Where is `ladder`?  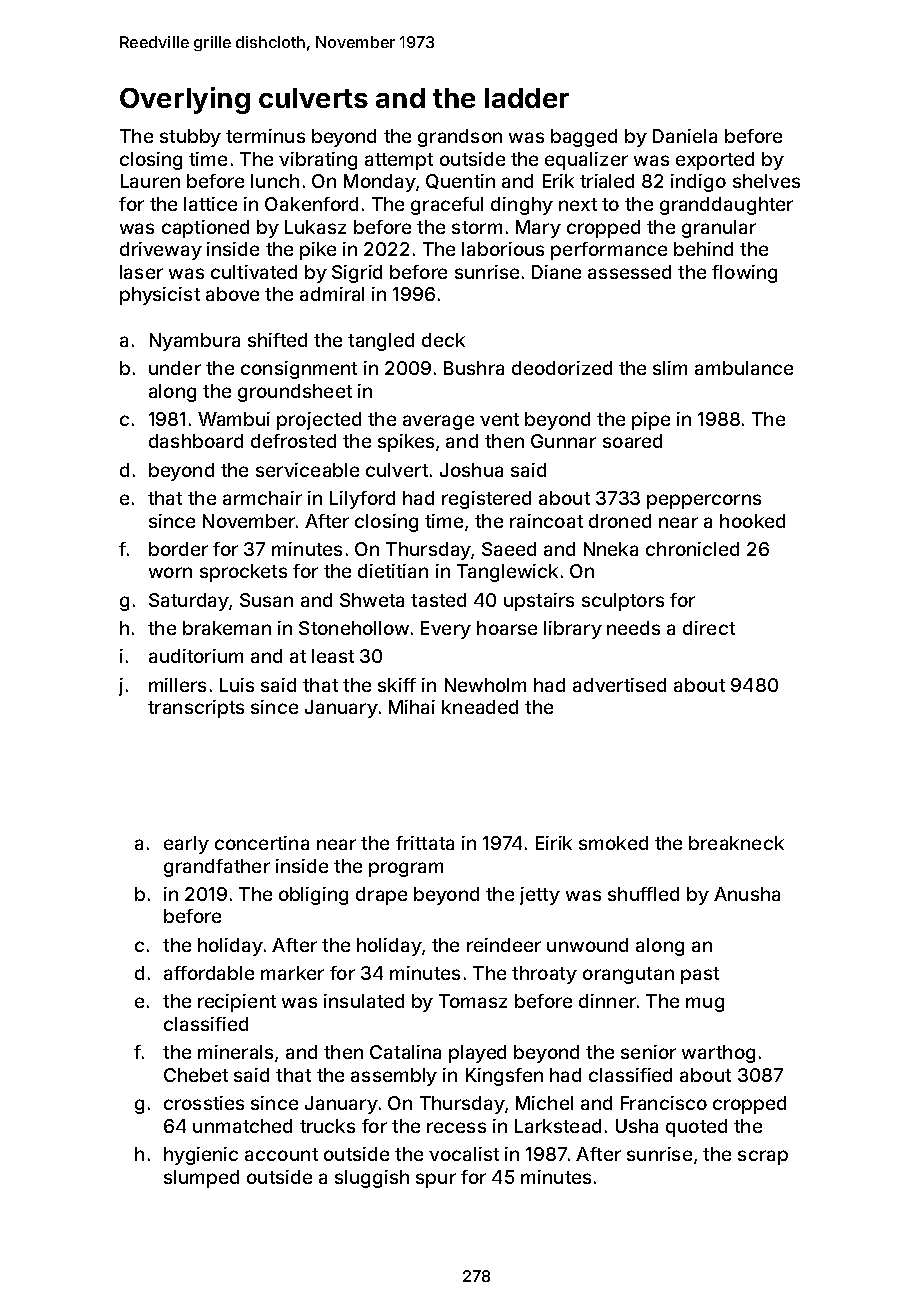 ladder is located at coordinates (527, 98).
